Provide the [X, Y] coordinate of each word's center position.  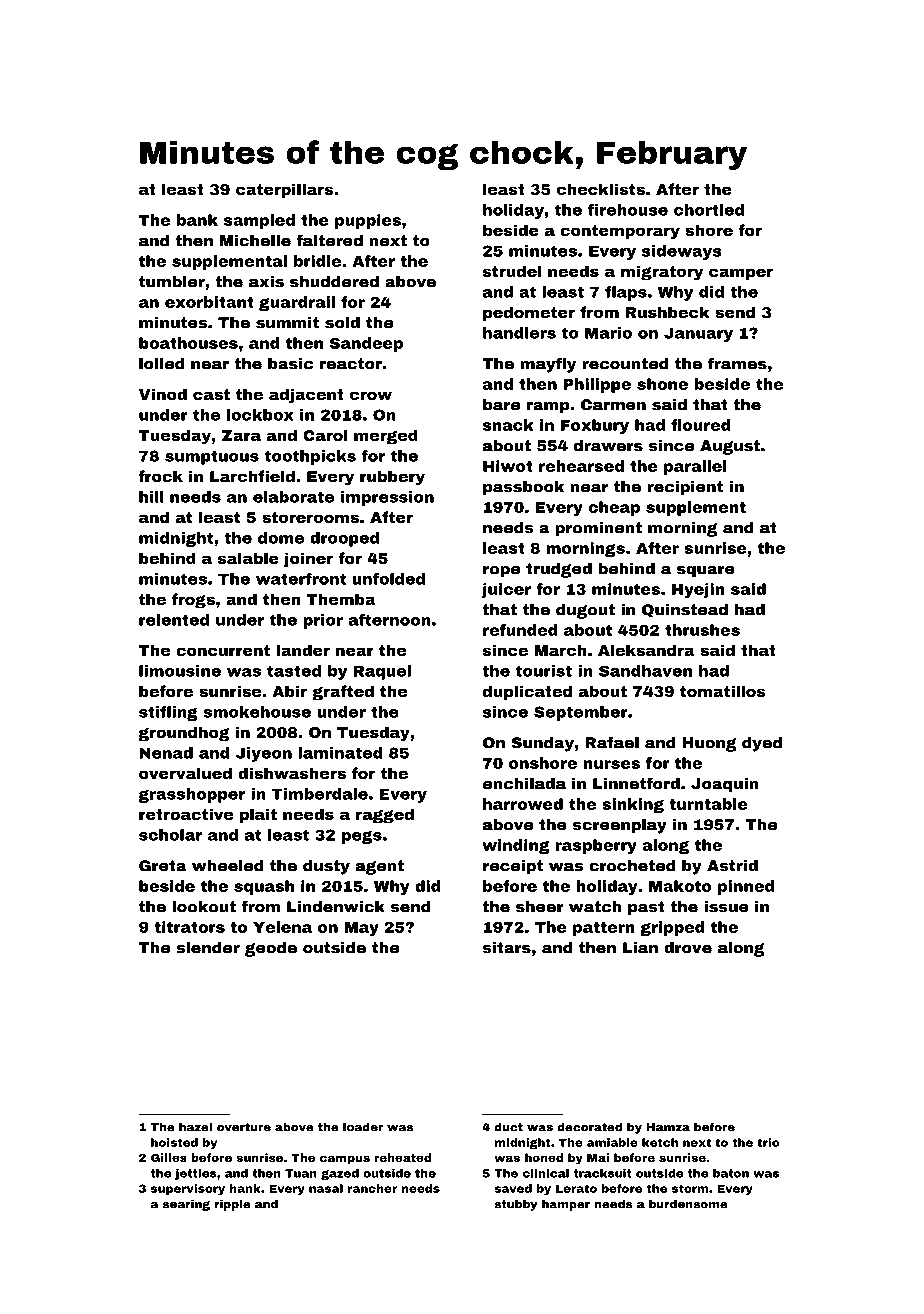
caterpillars [285, 190]
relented [174, 620]
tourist [544, 671]
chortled [709, 210]
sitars [507, 948]
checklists [601, 189]
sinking [633, 805]
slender [208, 948]
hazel [195, 1127]
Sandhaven [645, 671]
